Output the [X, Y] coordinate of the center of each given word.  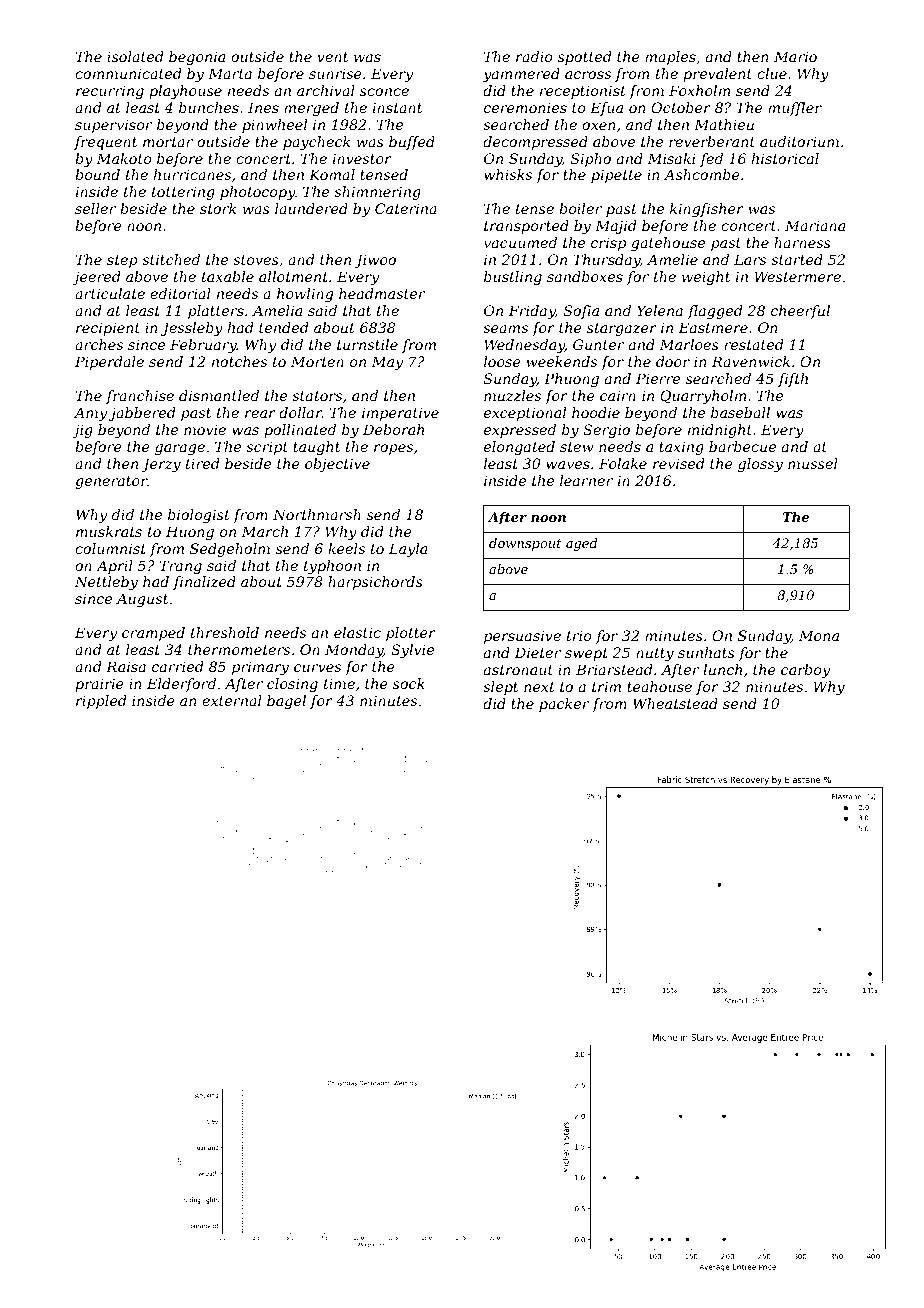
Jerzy [161, 465]
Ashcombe [702, 174]
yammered [521, 75]
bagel [286, 702]
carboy [805, 671]
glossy [760, 465]
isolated [135, 56]
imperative [400, 414]
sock [409, 683]
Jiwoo [375, 261]
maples [670, 58]
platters [216, 312]
